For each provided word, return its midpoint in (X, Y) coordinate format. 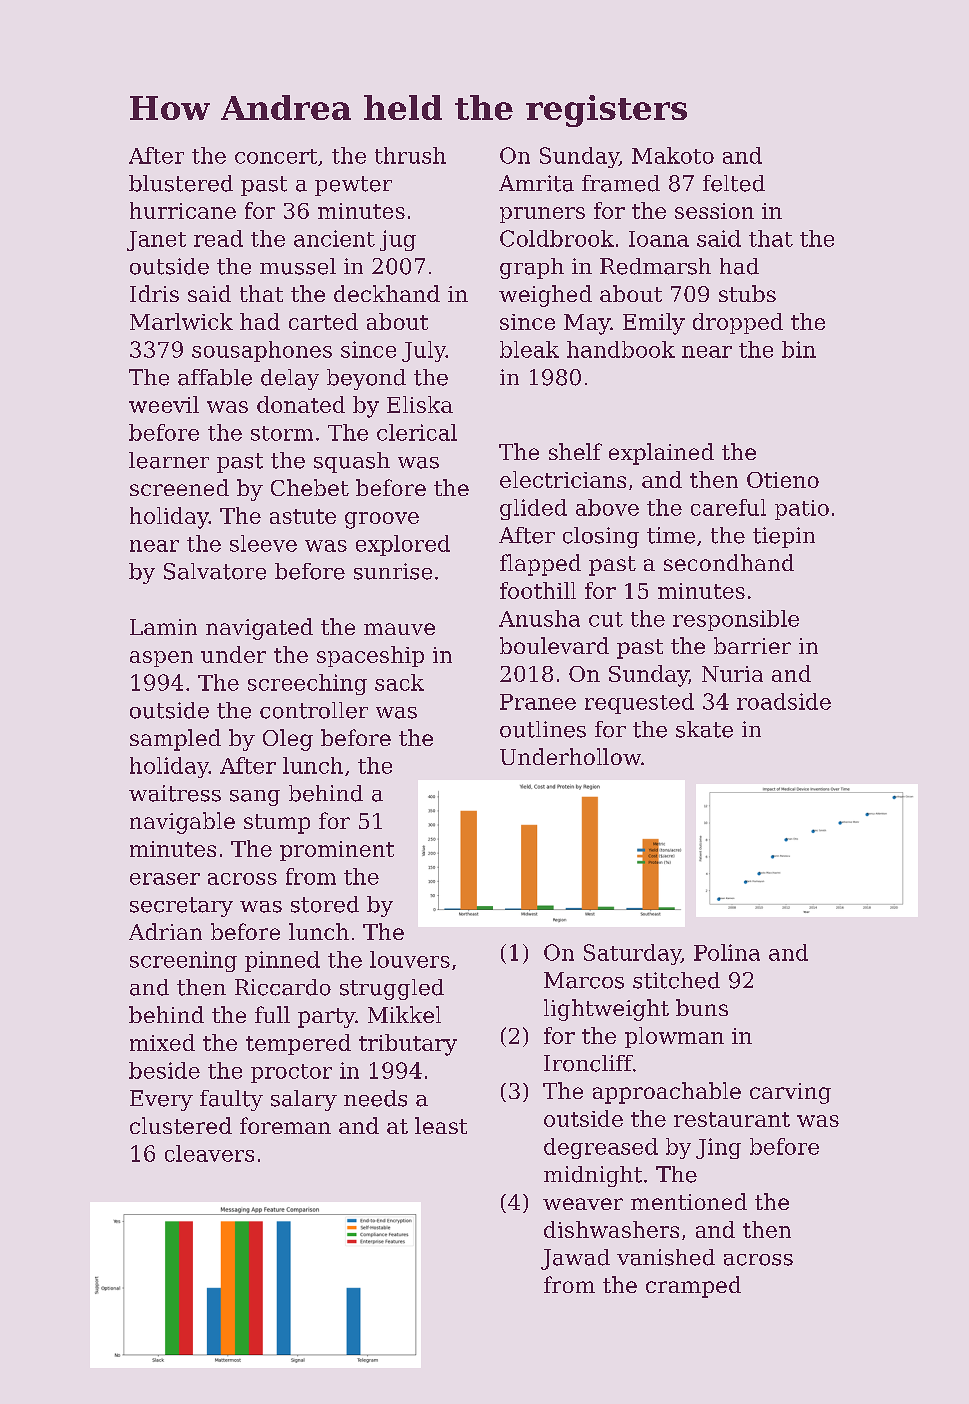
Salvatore (215, 571)
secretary (181, 907)
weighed (545, 296)
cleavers (209, 1153)
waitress (175, 793)
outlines (543, 729)
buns (702, 1007)
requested (639, 703)
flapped (540, 565)
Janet (156, 241)
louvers (410, 959)
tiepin (784, 537)
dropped (738, 323)
